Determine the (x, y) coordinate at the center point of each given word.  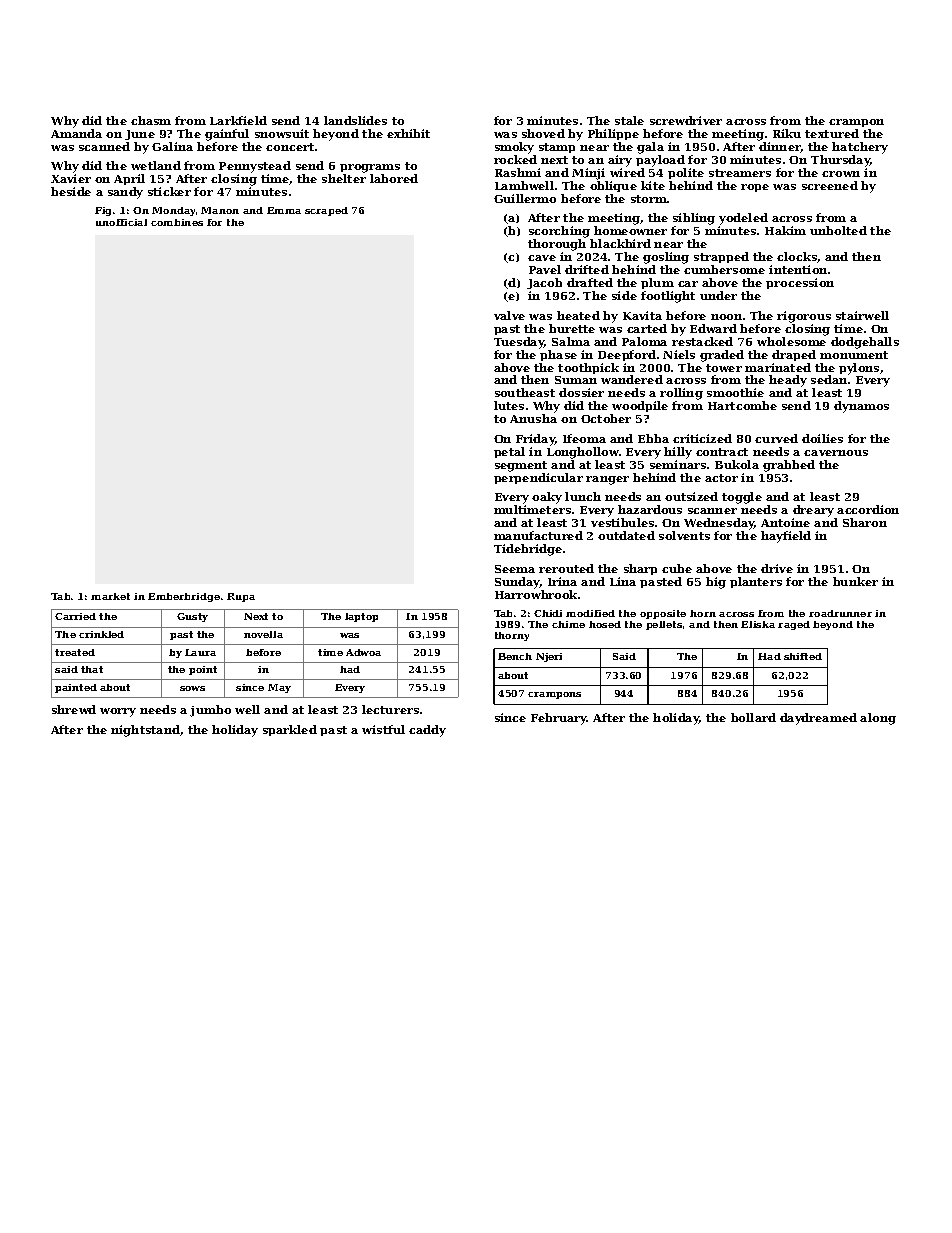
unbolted (838, 230)
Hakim (785, 230)
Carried (75, 616)
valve (509, 315)
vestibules (622, 522)
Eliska (758, 624)
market (110, 596)
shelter (344, 178)
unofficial (121, 222)
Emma (284, 210)
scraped (326, 211)
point (203, 670)
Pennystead (255, 167)
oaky (547, 498)
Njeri (549, 657)
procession (800, 283)
